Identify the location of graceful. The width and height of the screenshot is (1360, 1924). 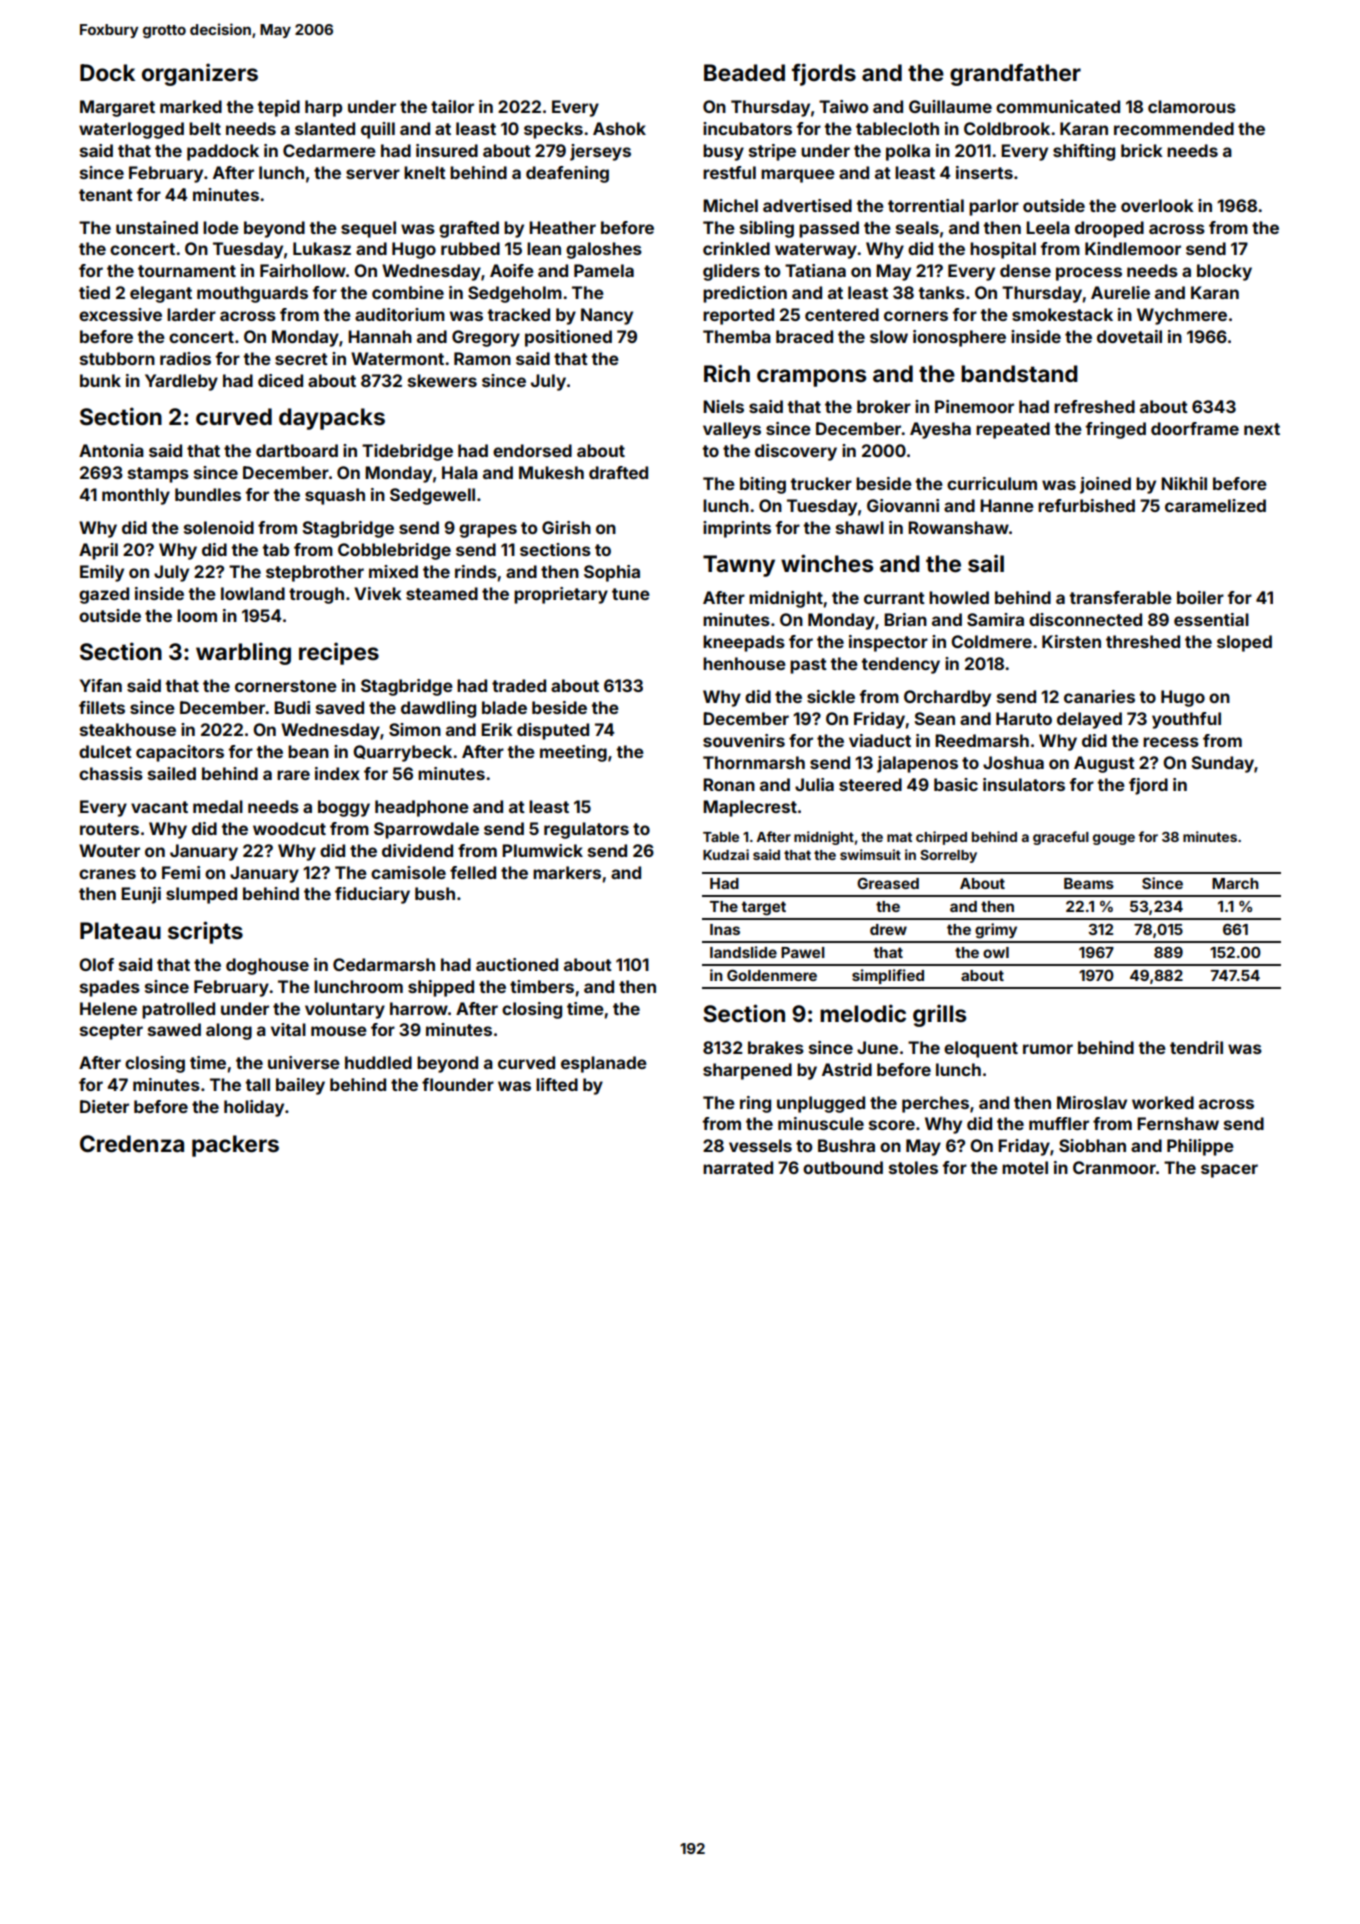
(1061, 838).
